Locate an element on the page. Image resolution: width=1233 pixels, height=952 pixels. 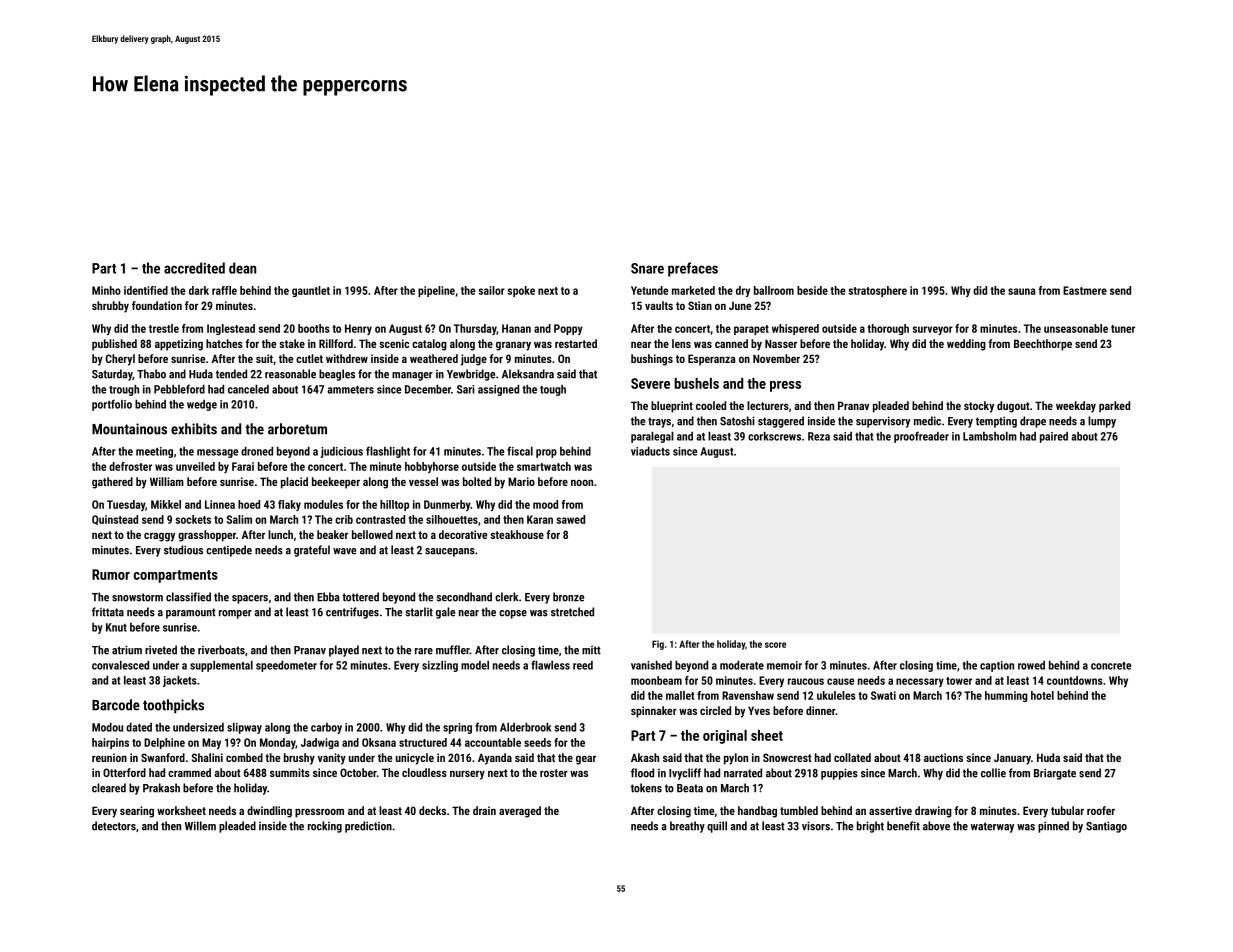
breathy is located at coordinates (687, 827).
